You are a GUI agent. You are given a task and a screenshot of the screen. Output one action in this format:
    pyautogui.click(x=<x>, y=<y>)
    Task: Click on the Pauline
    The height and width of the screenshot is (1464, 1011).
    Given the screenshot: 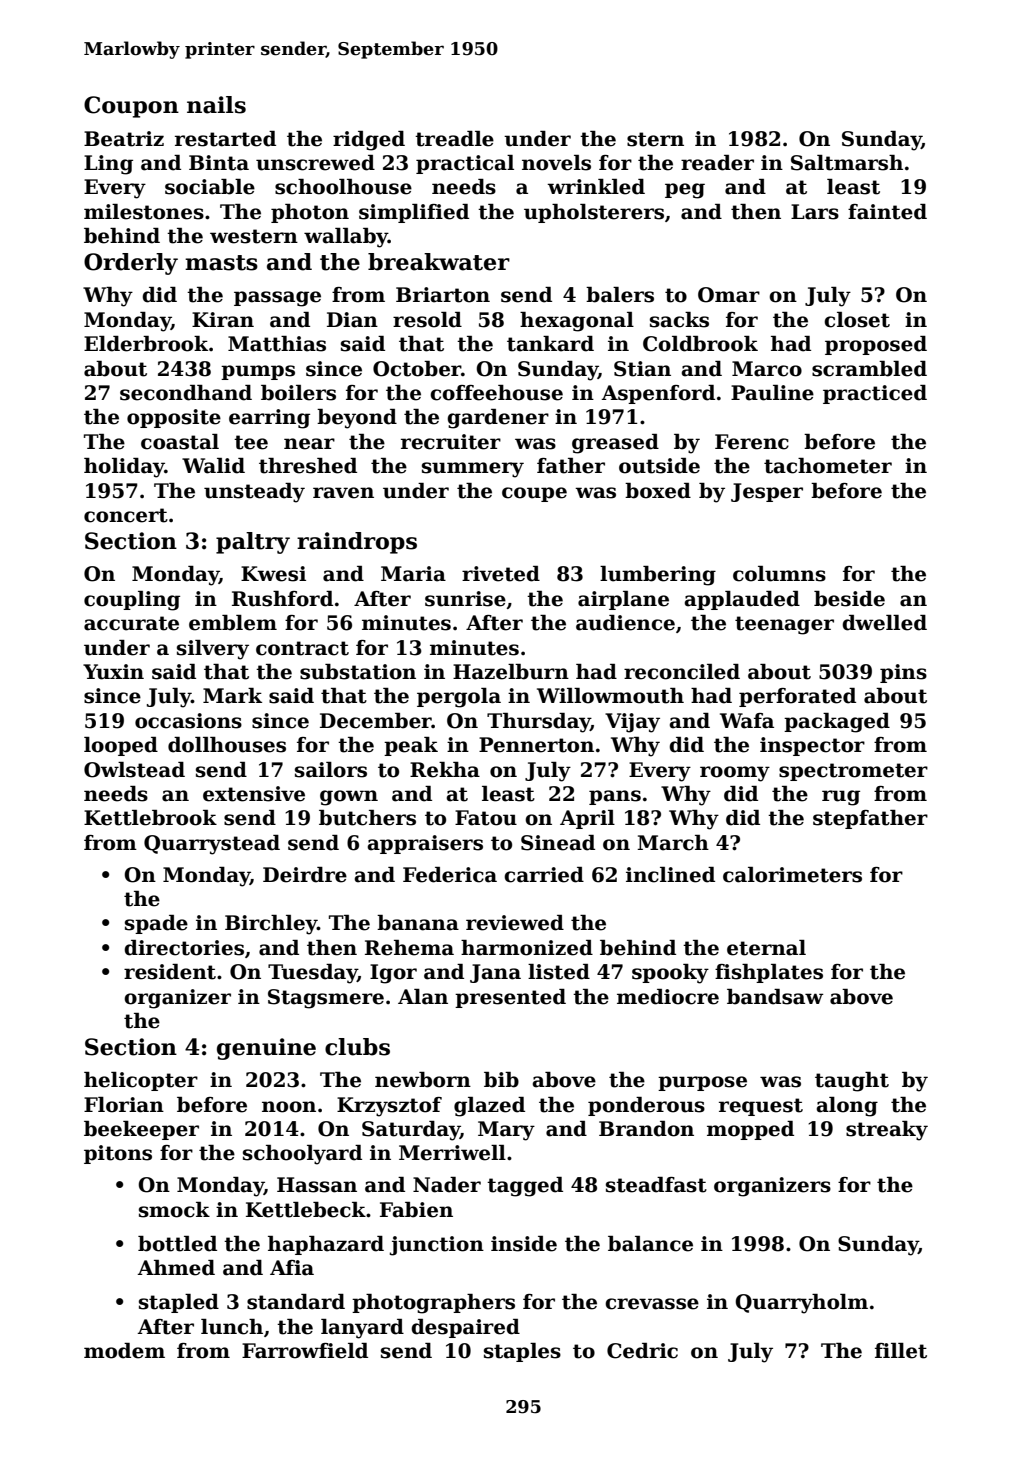 What is the action you would take?
    pyautogui.click(x=772, y=393)
